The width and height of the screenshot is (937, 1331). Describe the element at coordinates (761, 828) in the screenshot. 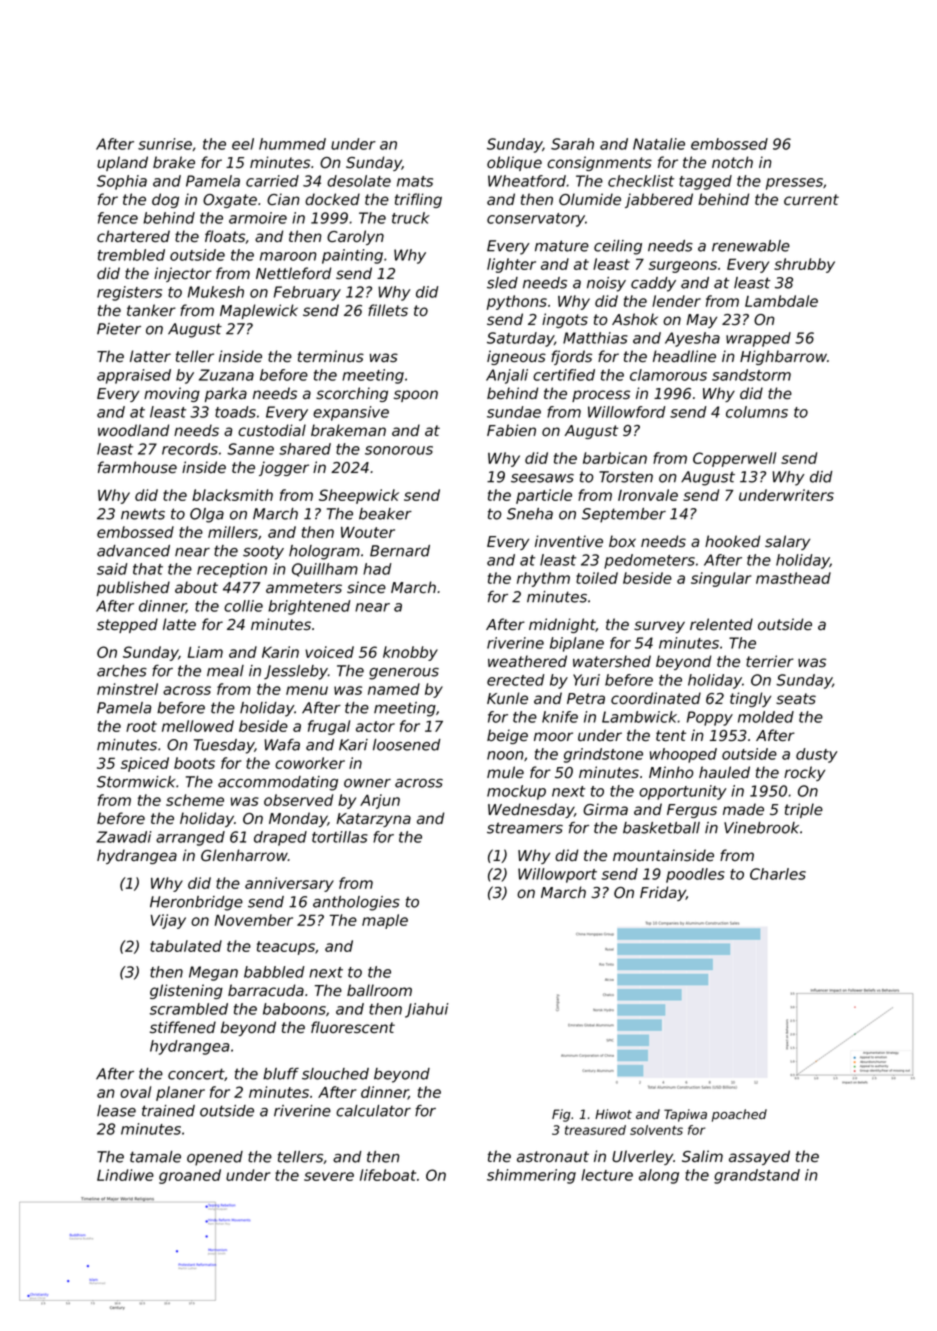

I see `Vinebrook` at that location.
